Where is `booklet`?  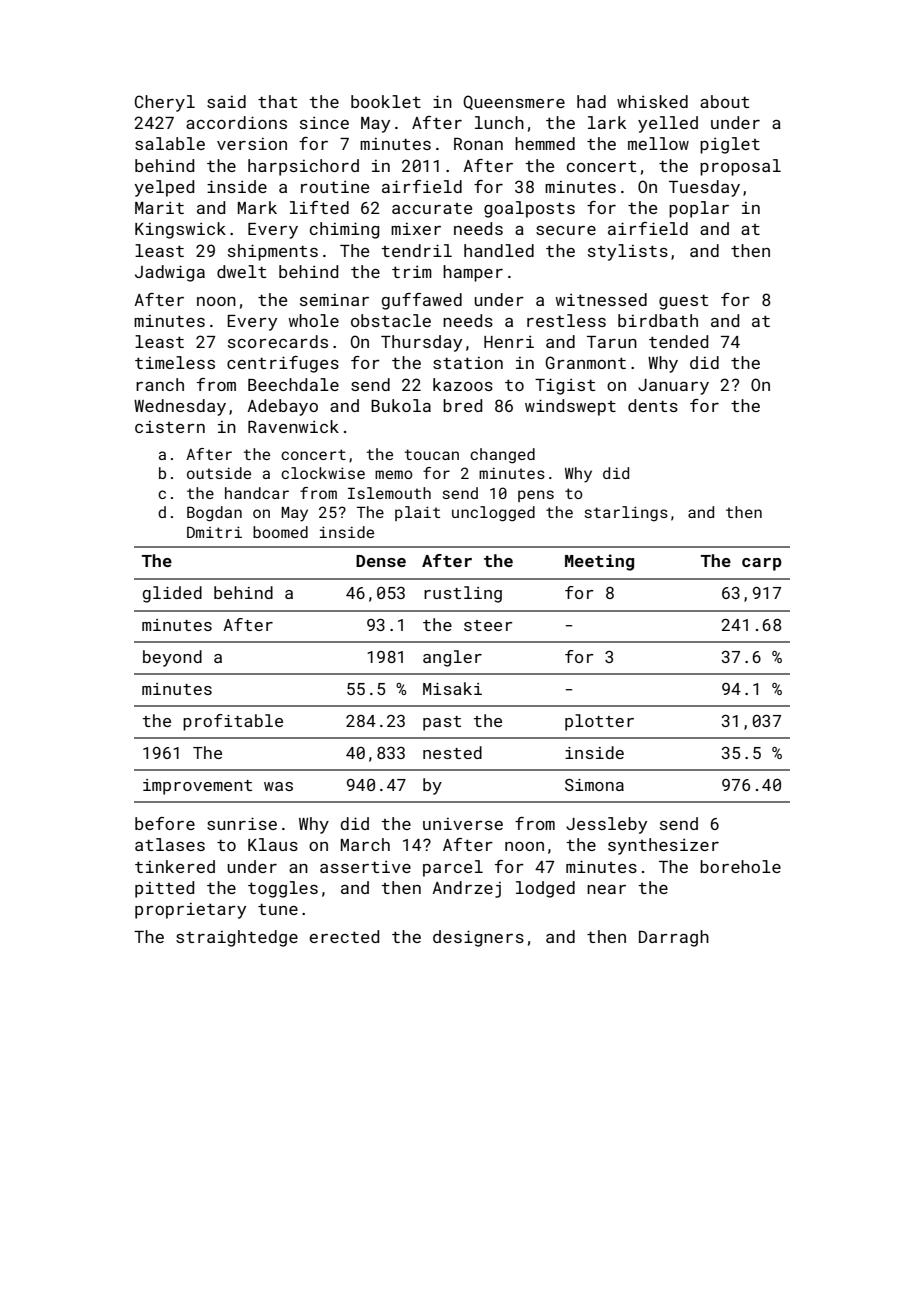 booklet is located at coordinates (386, 101).
